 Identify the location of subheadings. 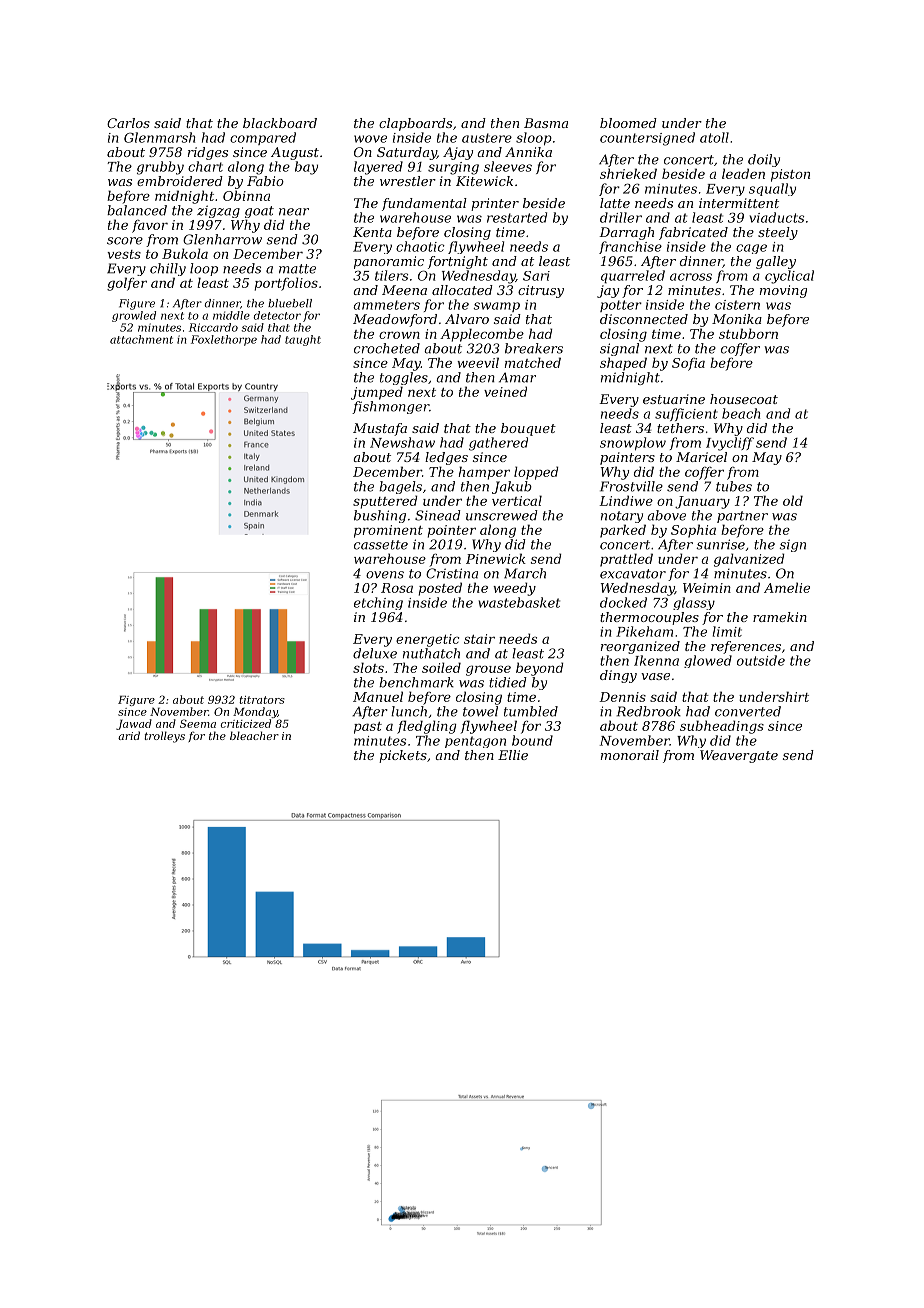
(722, 727).
